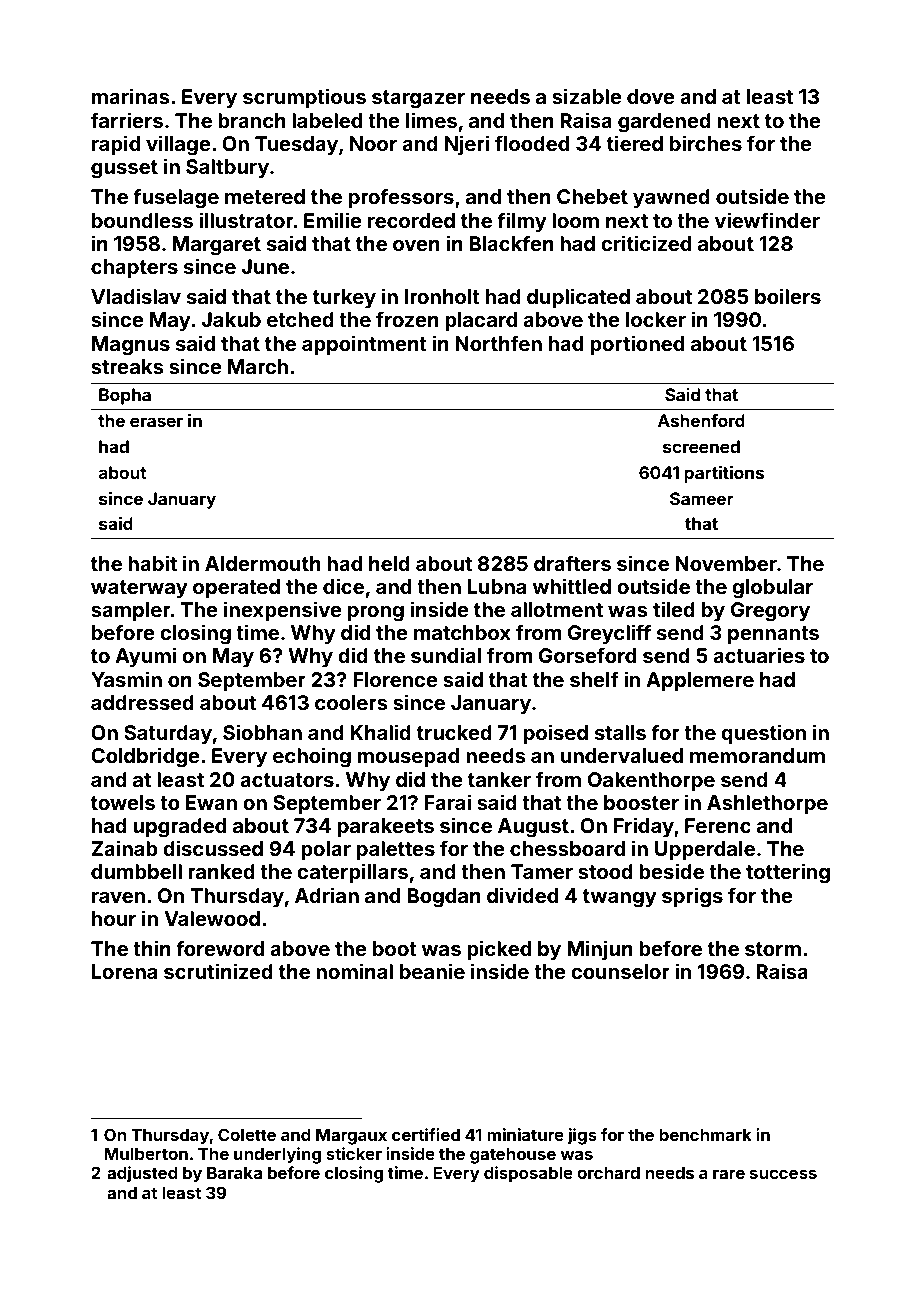 This screenshot has width=924, height=1308. Describe the element at coordinates (608, 1173) in the screenshot. I see `orchard` at that location.
